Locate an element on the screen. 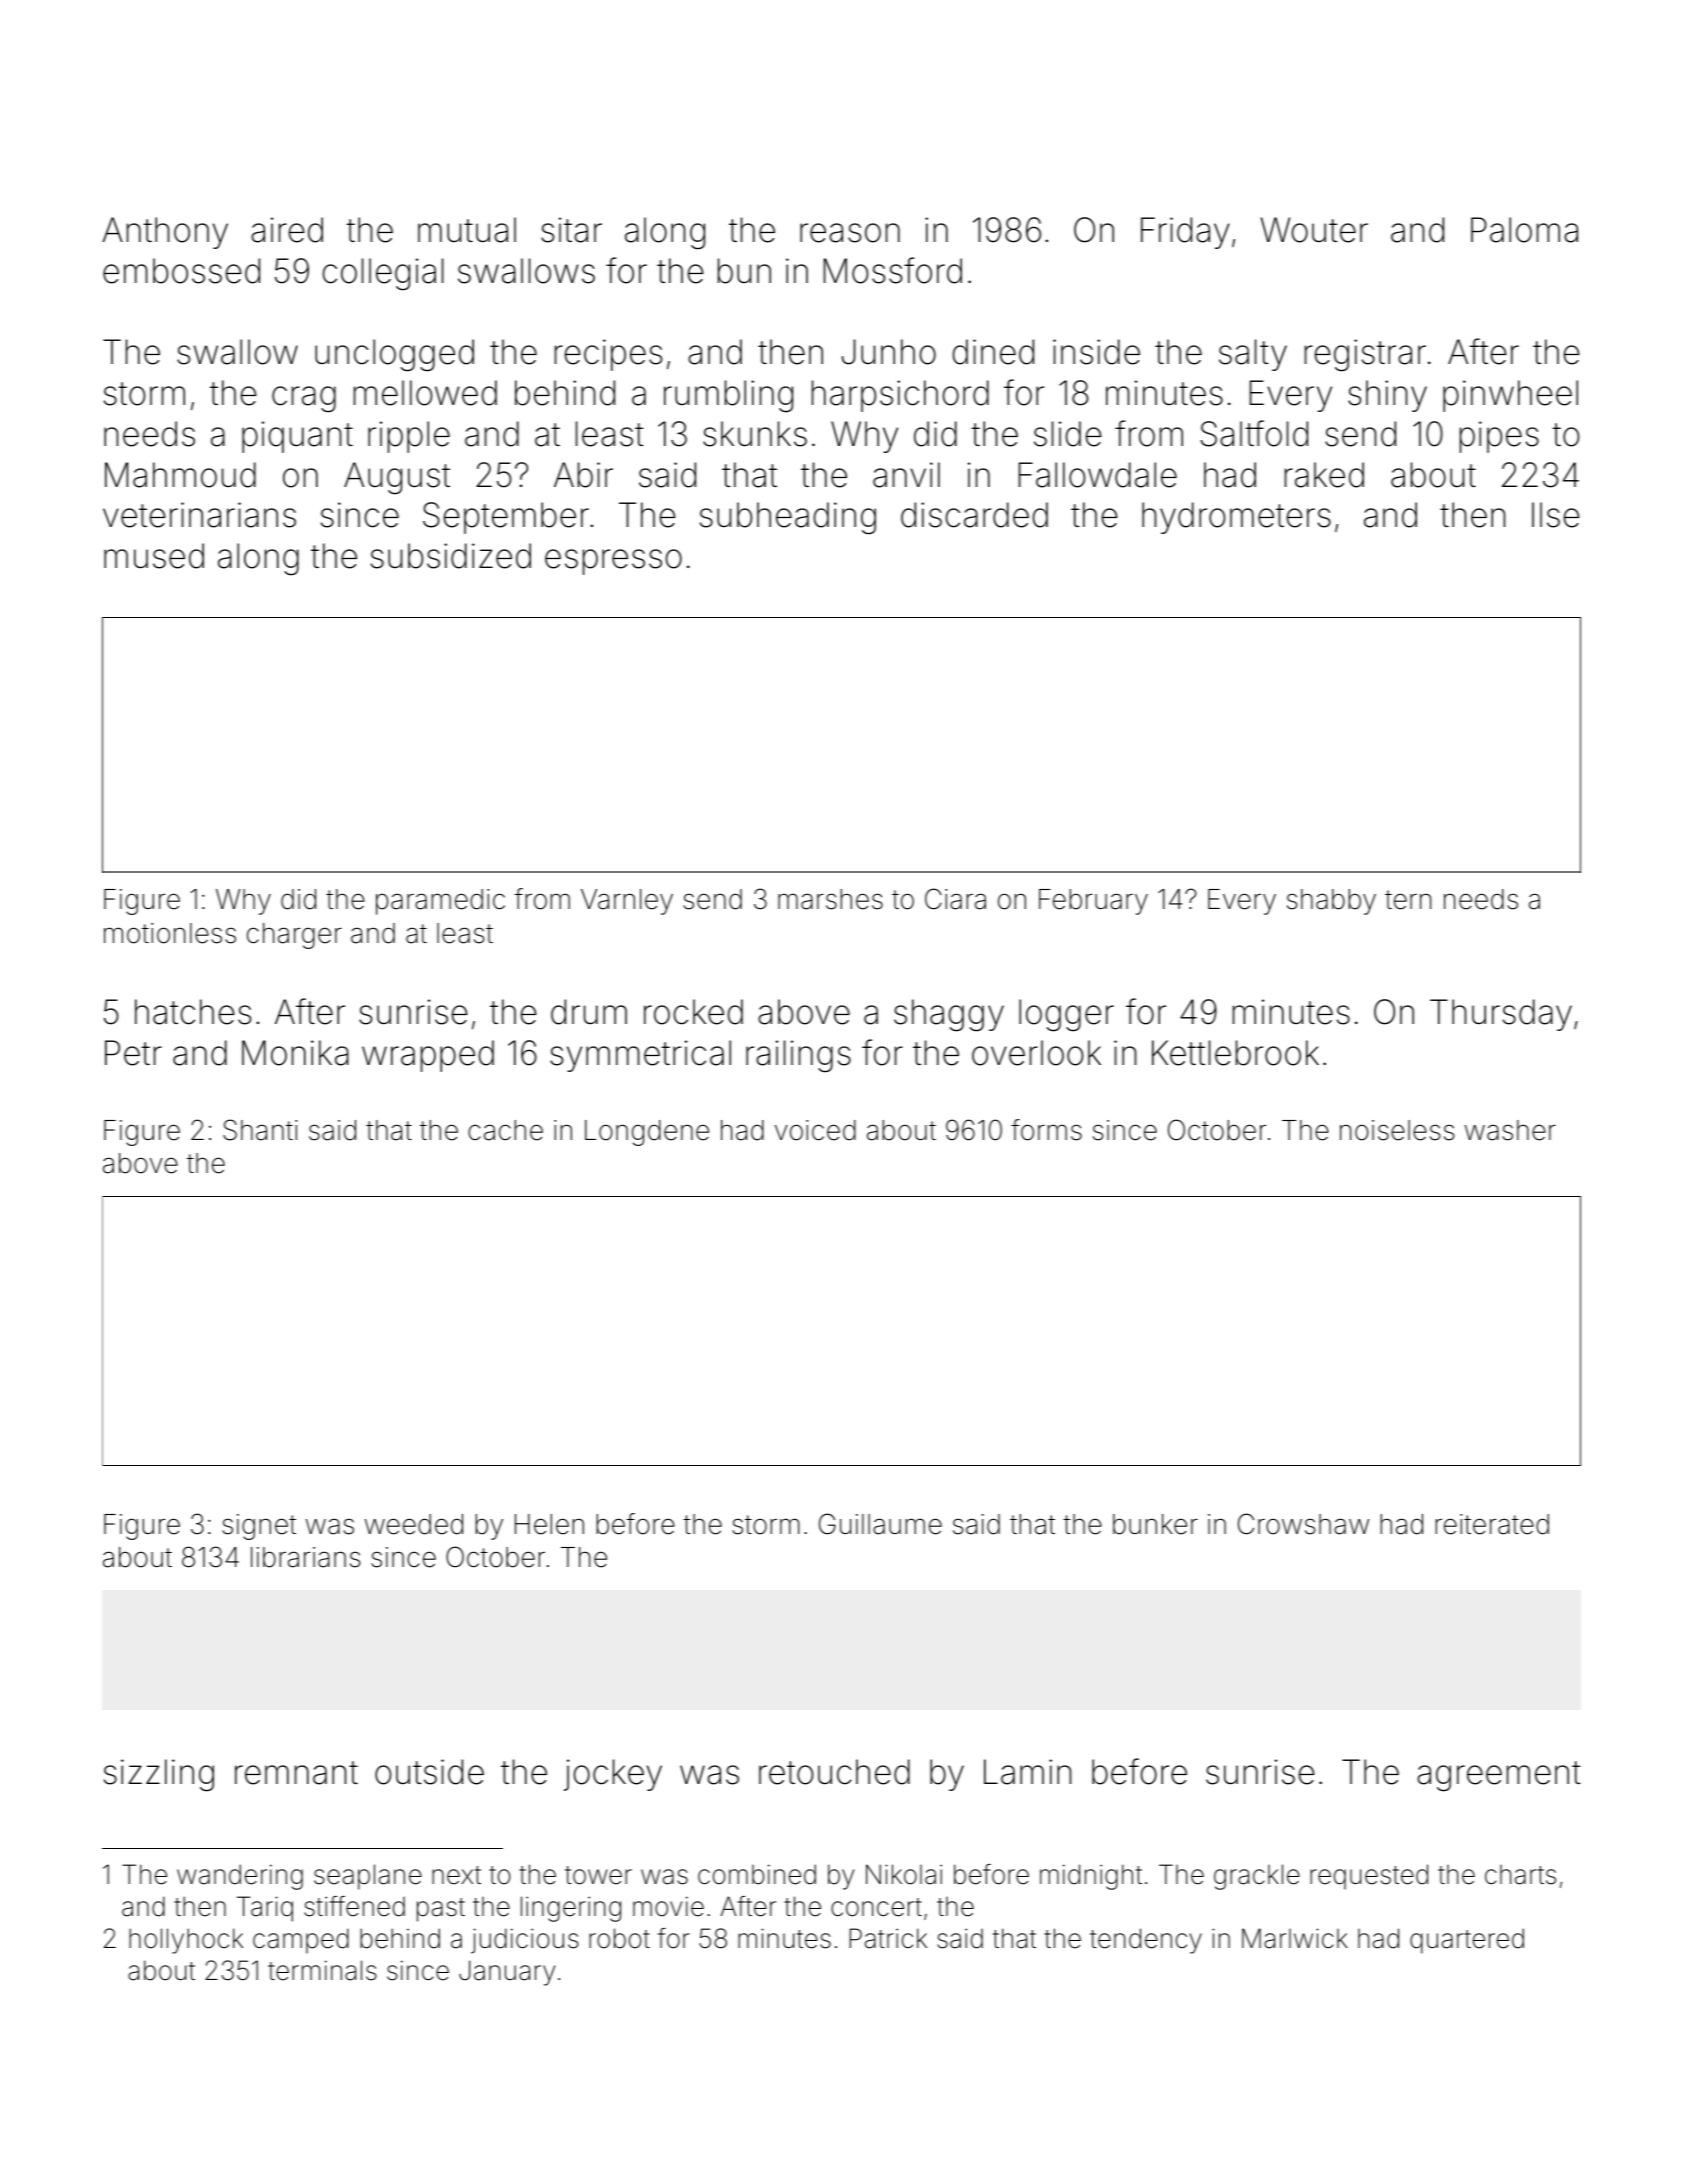  motionless is located at coordinates (170, 933).
